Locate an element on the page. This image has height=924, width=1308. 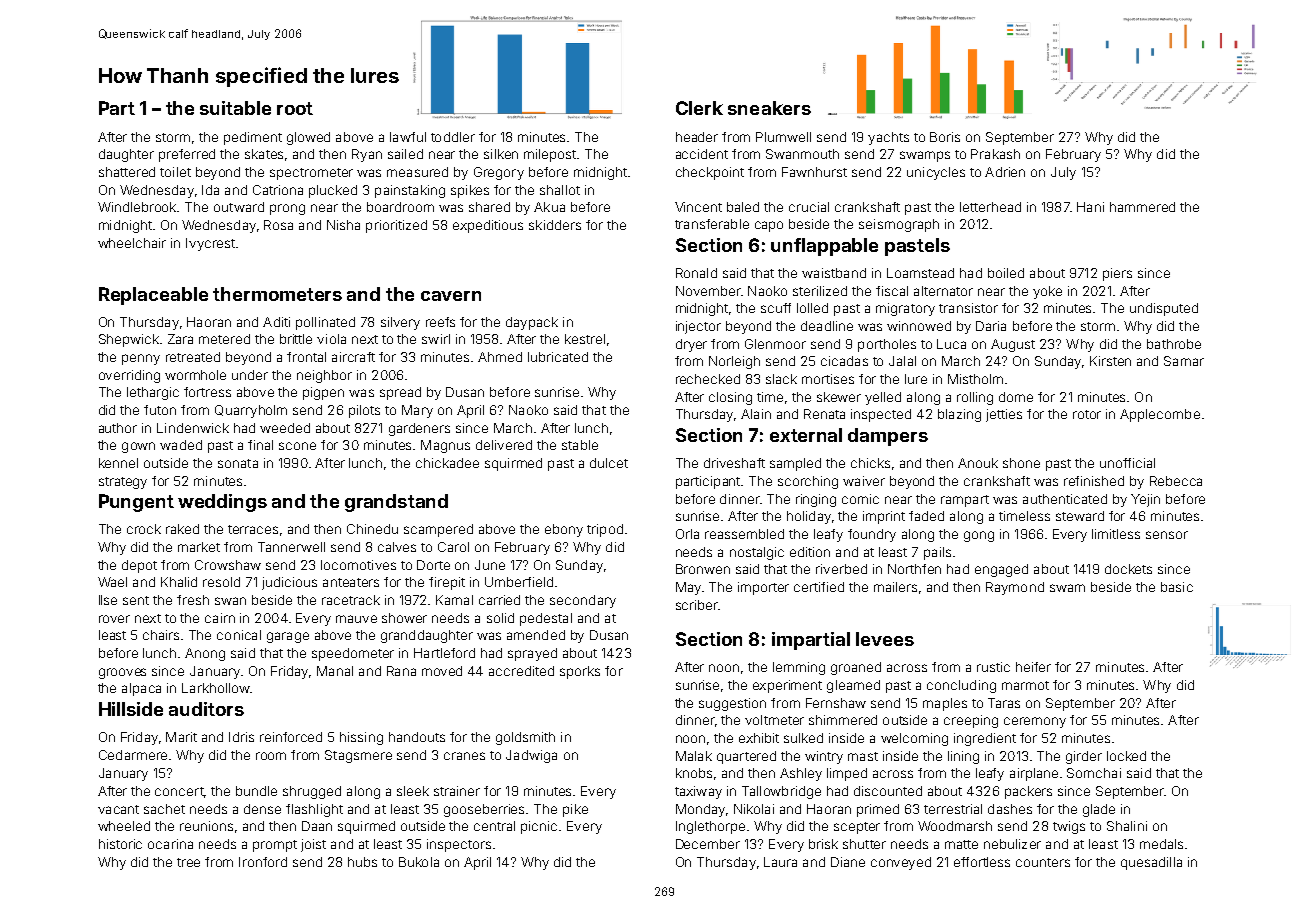
toddler is located at coordinates (453, 137).
